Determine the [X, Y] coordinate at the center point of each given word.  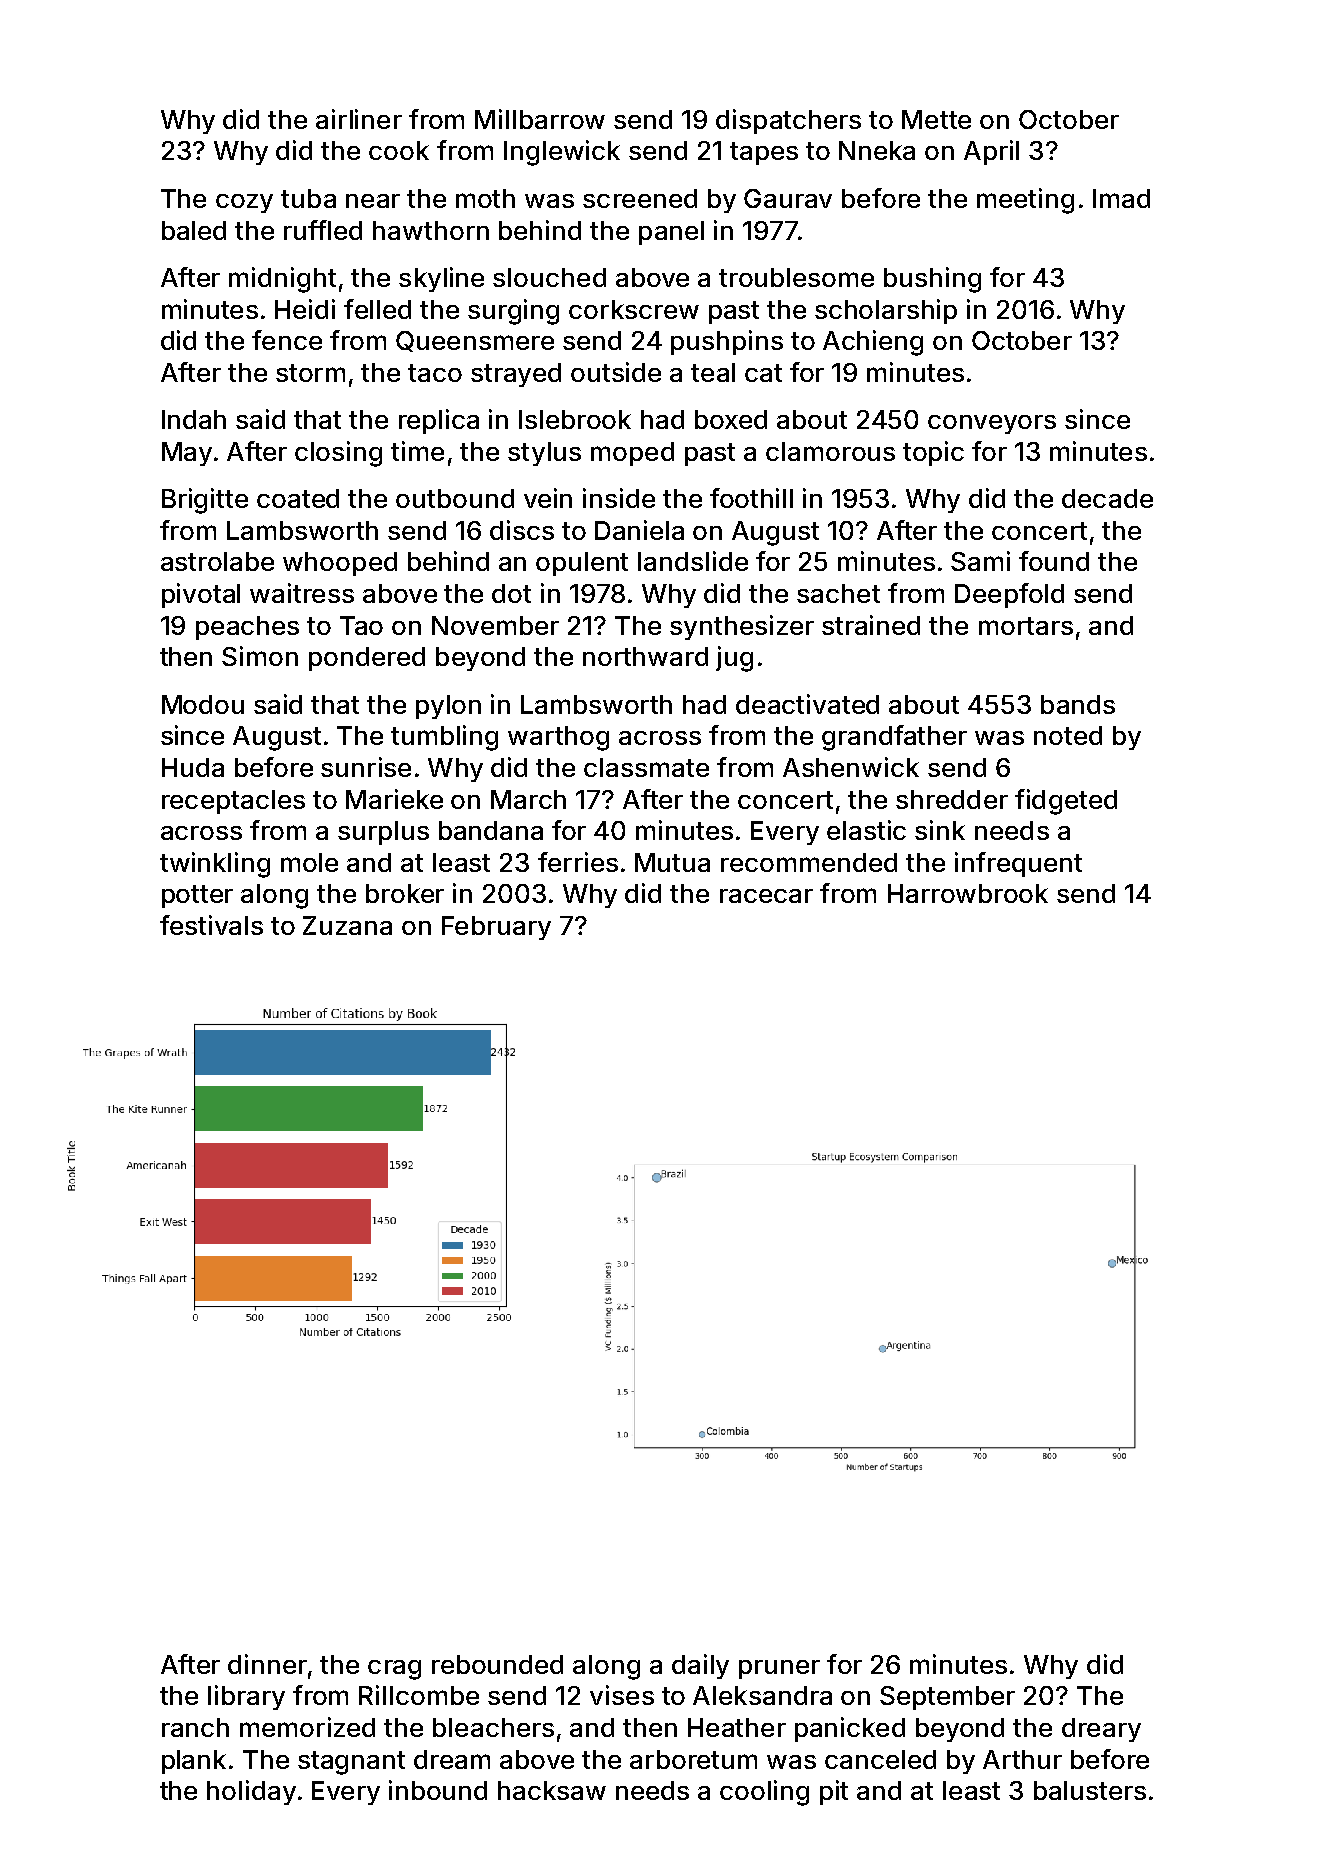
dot [511, 593]
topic [933, 453]
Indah [194, 419]
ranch [195, 1727]
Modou [203, 704]
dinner [267, 1664]
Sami [980, 561]
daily [700, 1666]
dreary [1101, 1730]
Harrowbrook [968, 893]
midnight [282, 280]
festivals [211, 925]
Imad [1121, 198]
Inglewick [562, 153]
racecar [766, 896]
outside [616, 372]
